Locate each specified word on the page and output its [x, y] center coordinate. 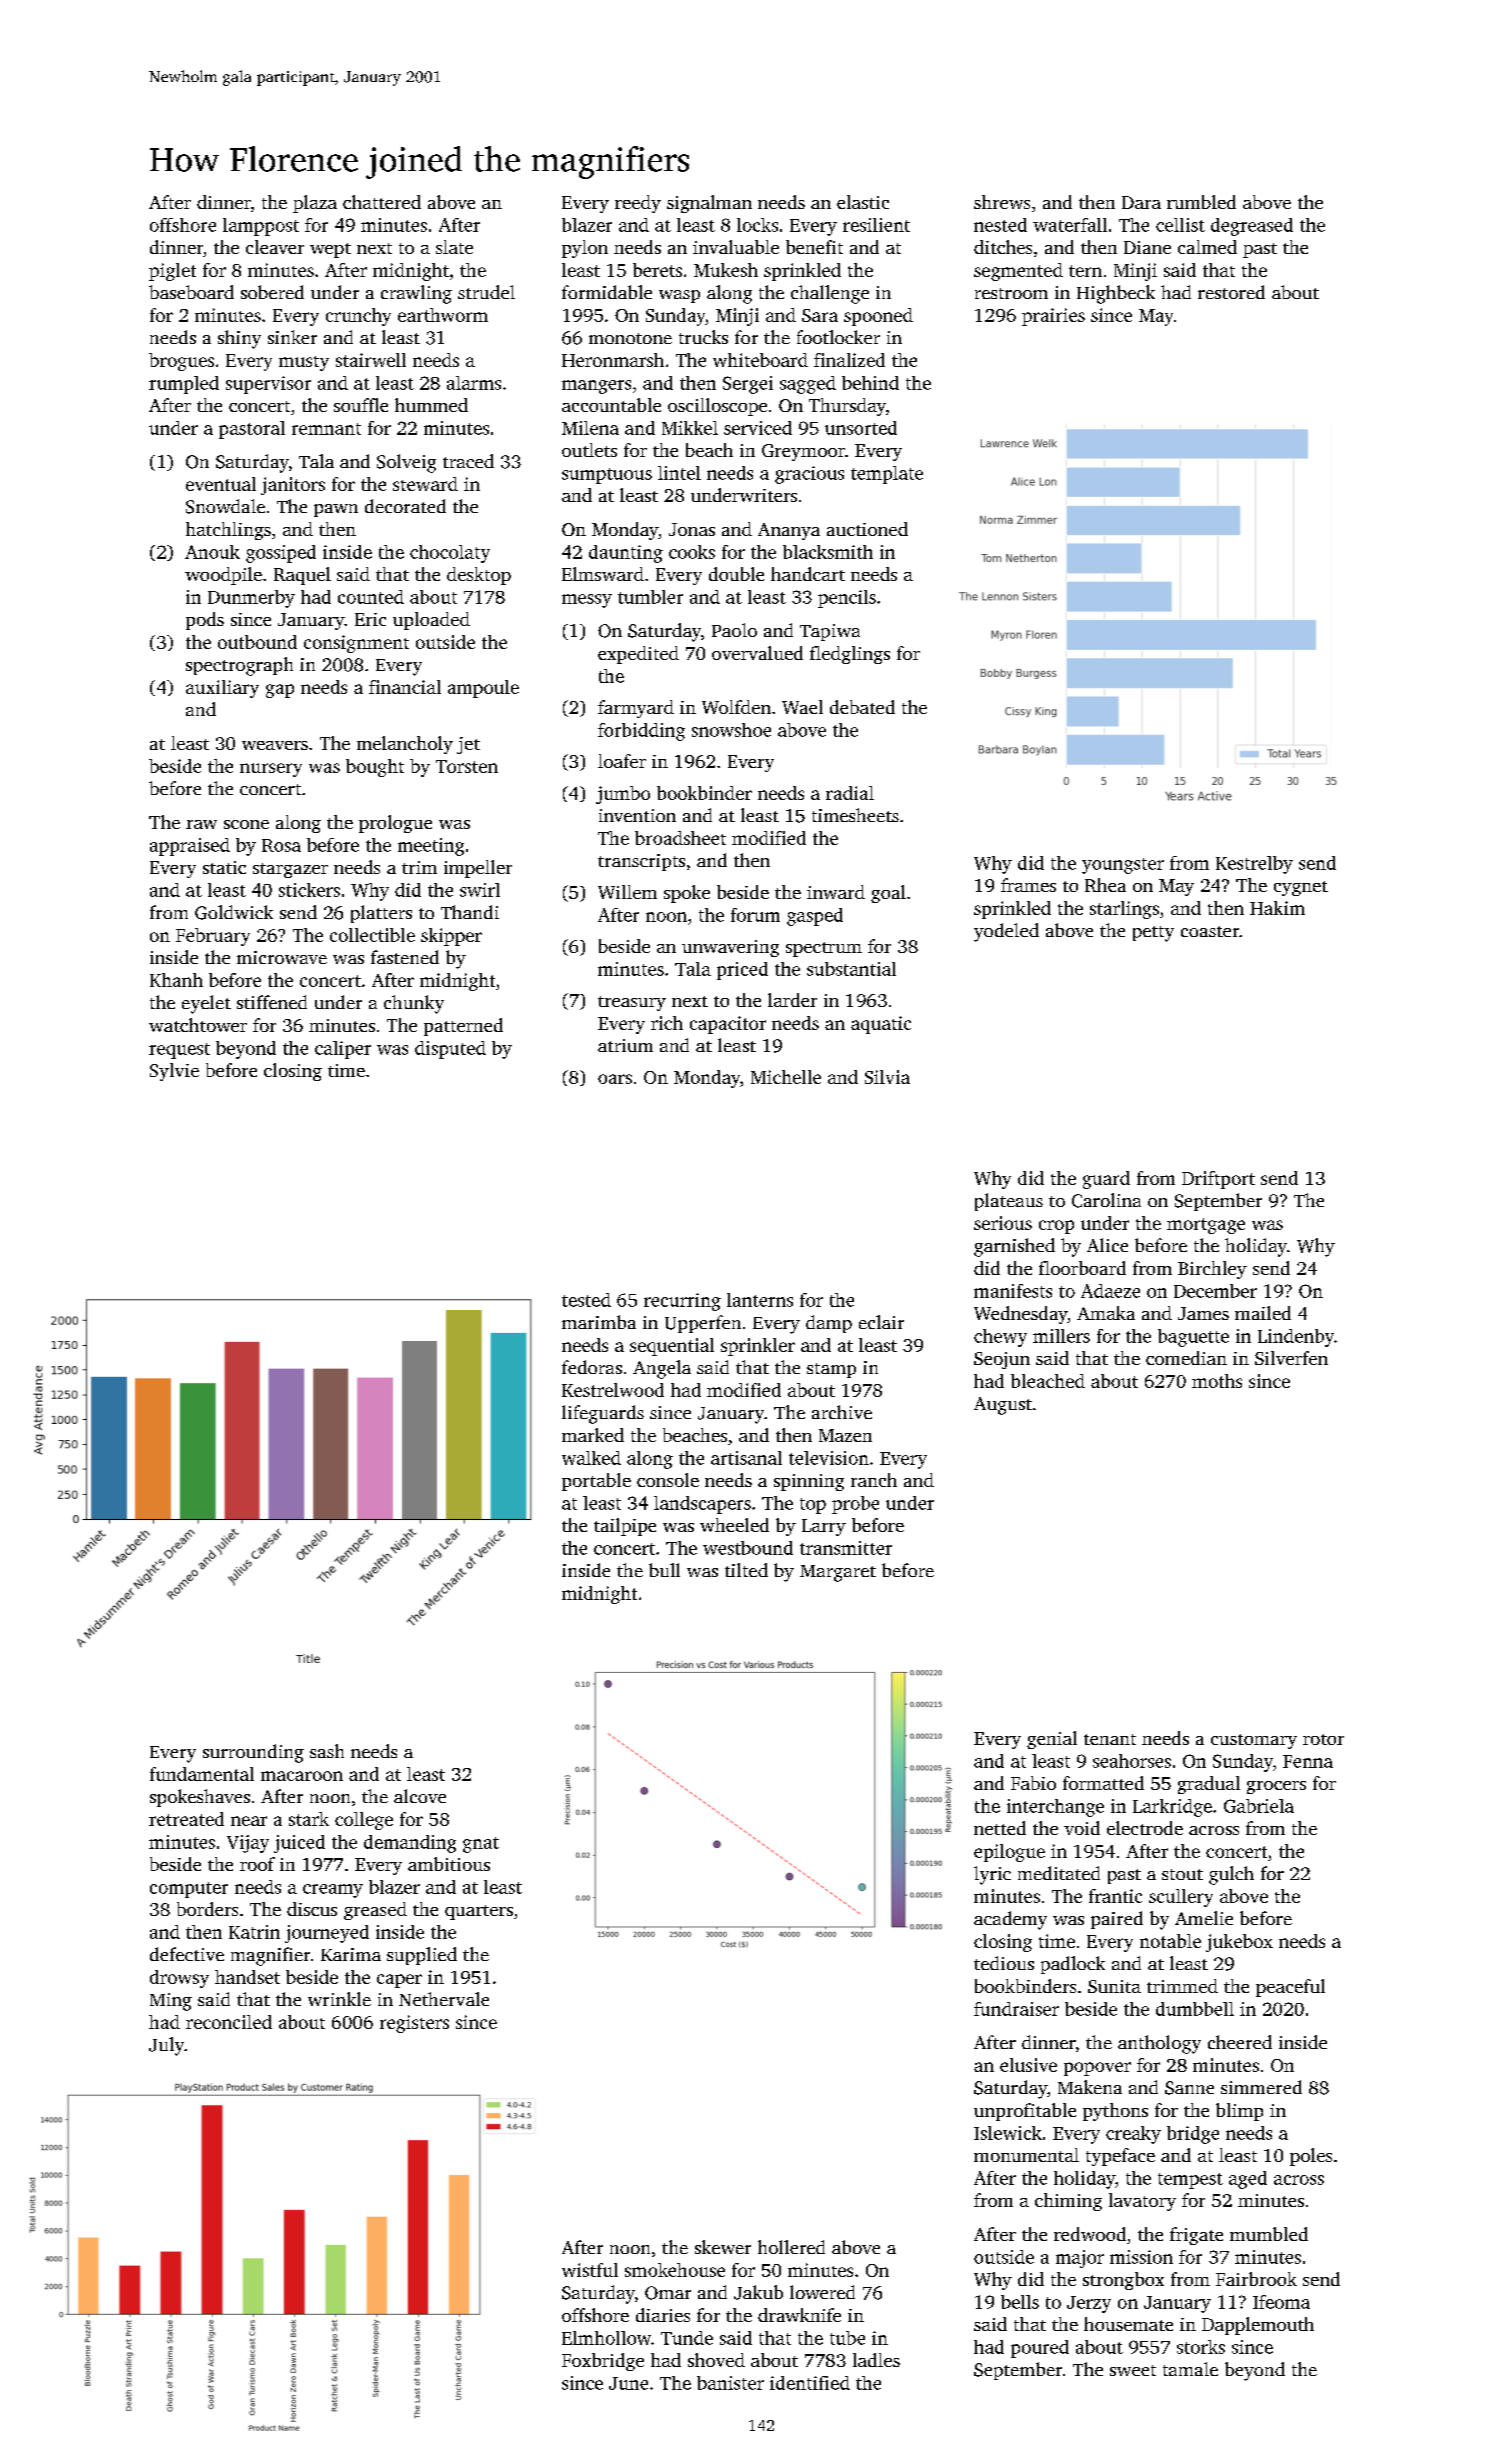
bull [664, 1570]
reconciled [229, 2022]
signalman [709, 204]
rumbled [1201, 202]
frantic [1115, 1896]
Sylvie [174, 1072]
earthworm [443, 315]
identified [810, 2383]
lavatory [1142, 2202]
